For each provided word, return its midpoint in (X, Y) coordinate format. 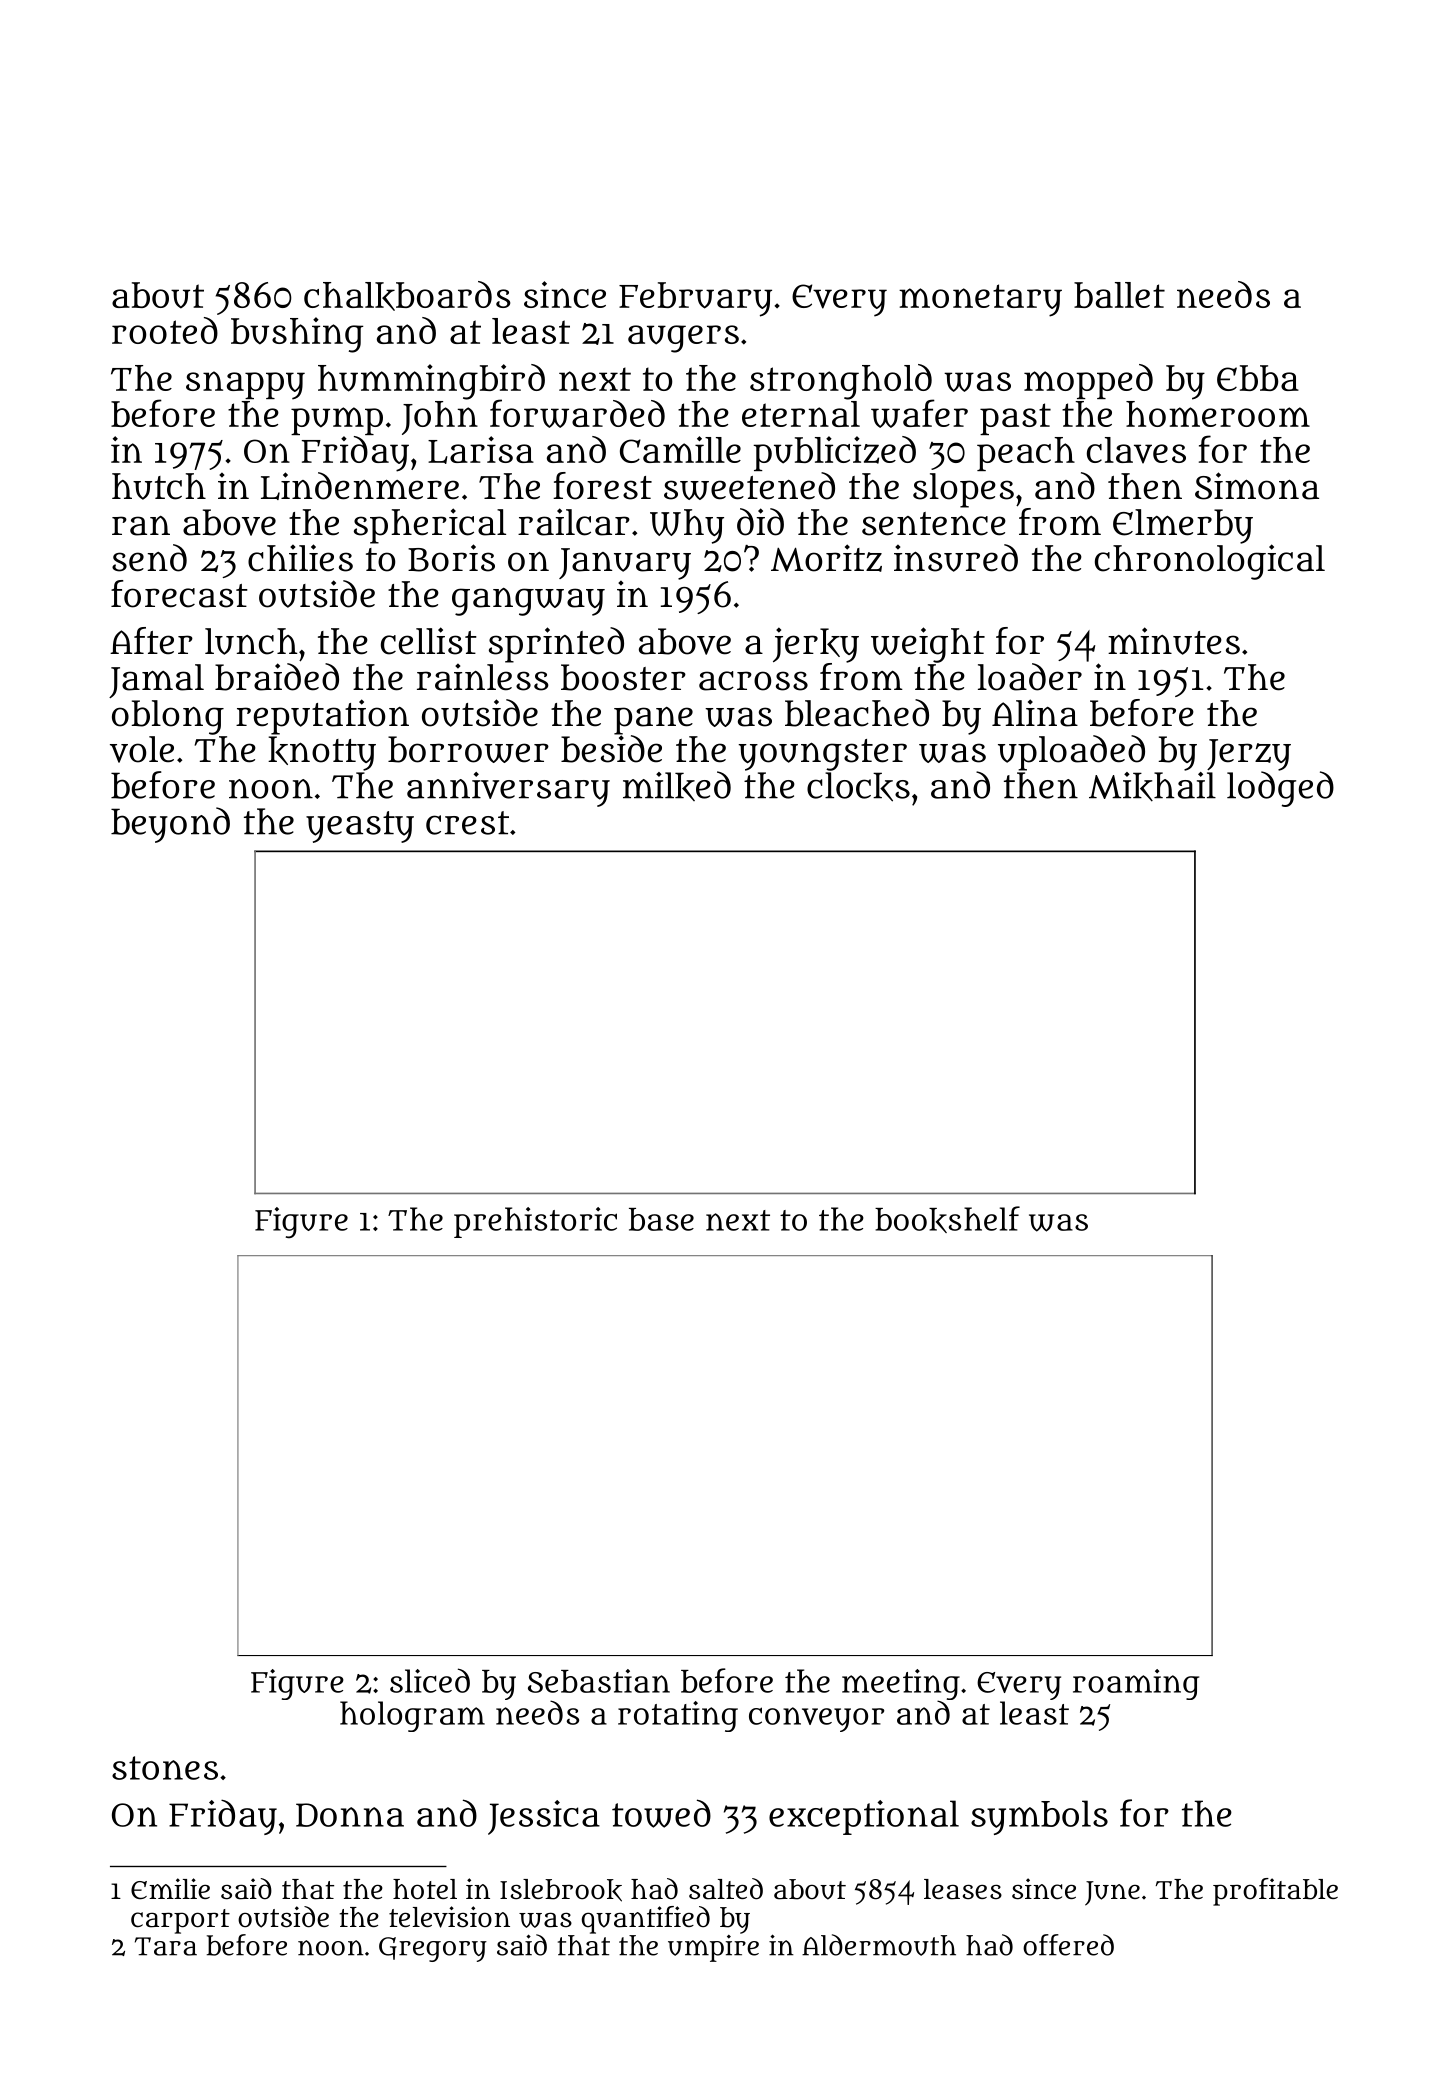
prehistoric (535, 1222)
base (661, 1219)
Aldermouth (879, 1945)
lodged (1280, 789)
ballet (1119, 295)
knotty (322, 753)
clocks (858, 787)
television (449, 1917)
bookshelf (947, 1219)
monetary (980, 300)
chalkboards (407, 296)
